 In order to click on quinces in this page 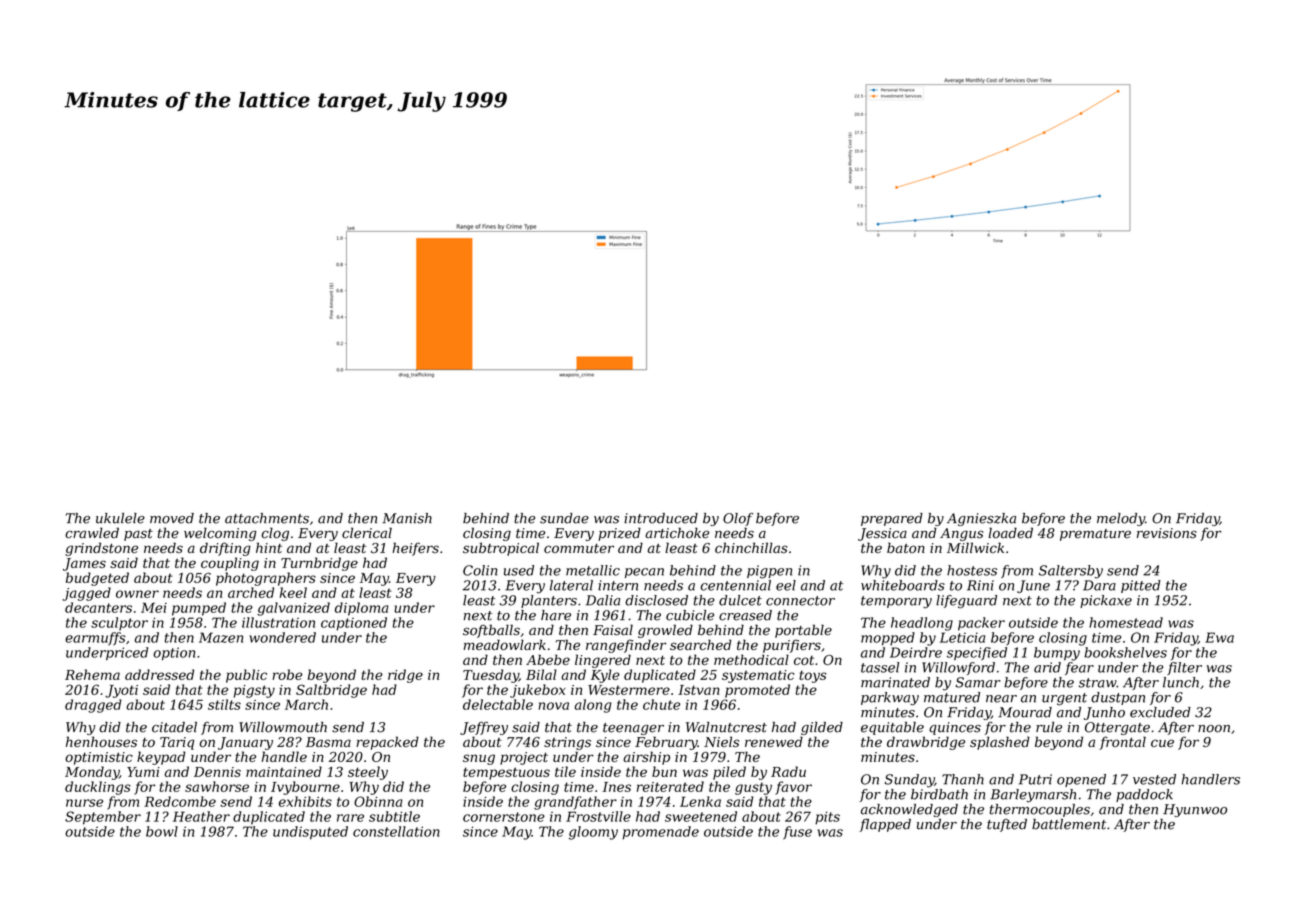, I will do `click(955, 728)`.
